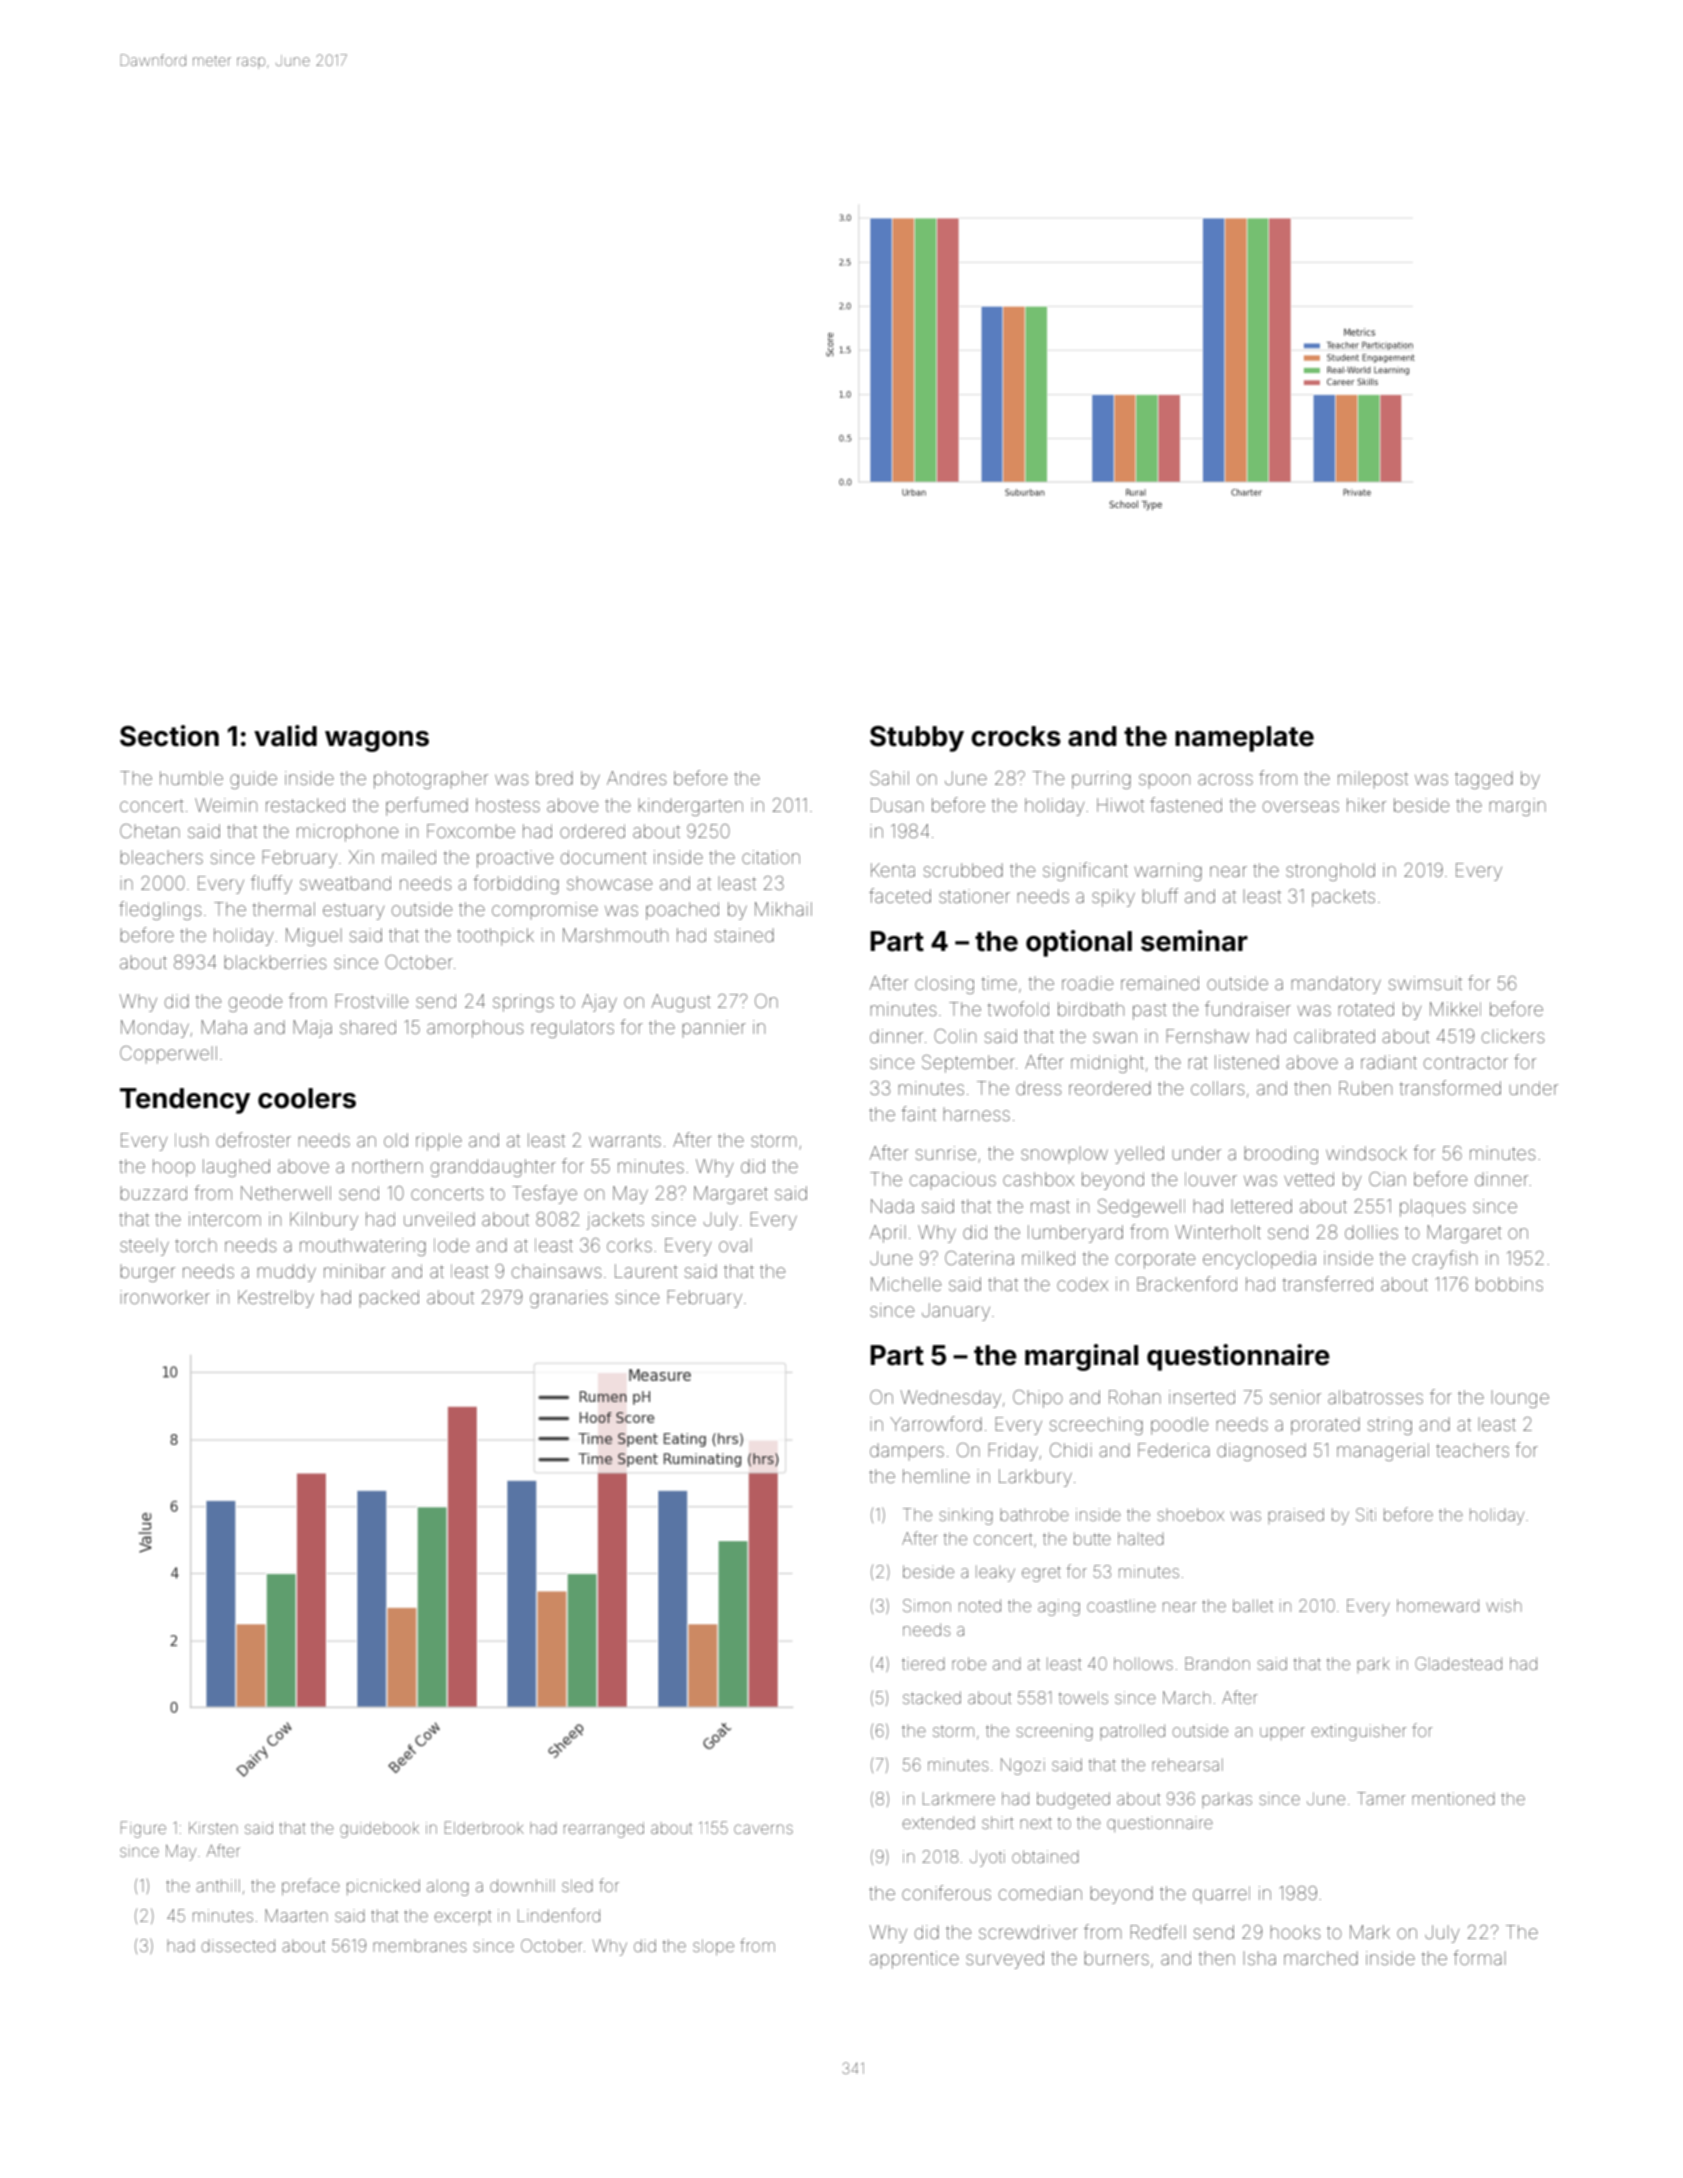 The image size is (1683, 2178). What do you see at coordinates (1217, 1663) in the image?
I see `Brandon` at bounding box center [1217, 1663].
